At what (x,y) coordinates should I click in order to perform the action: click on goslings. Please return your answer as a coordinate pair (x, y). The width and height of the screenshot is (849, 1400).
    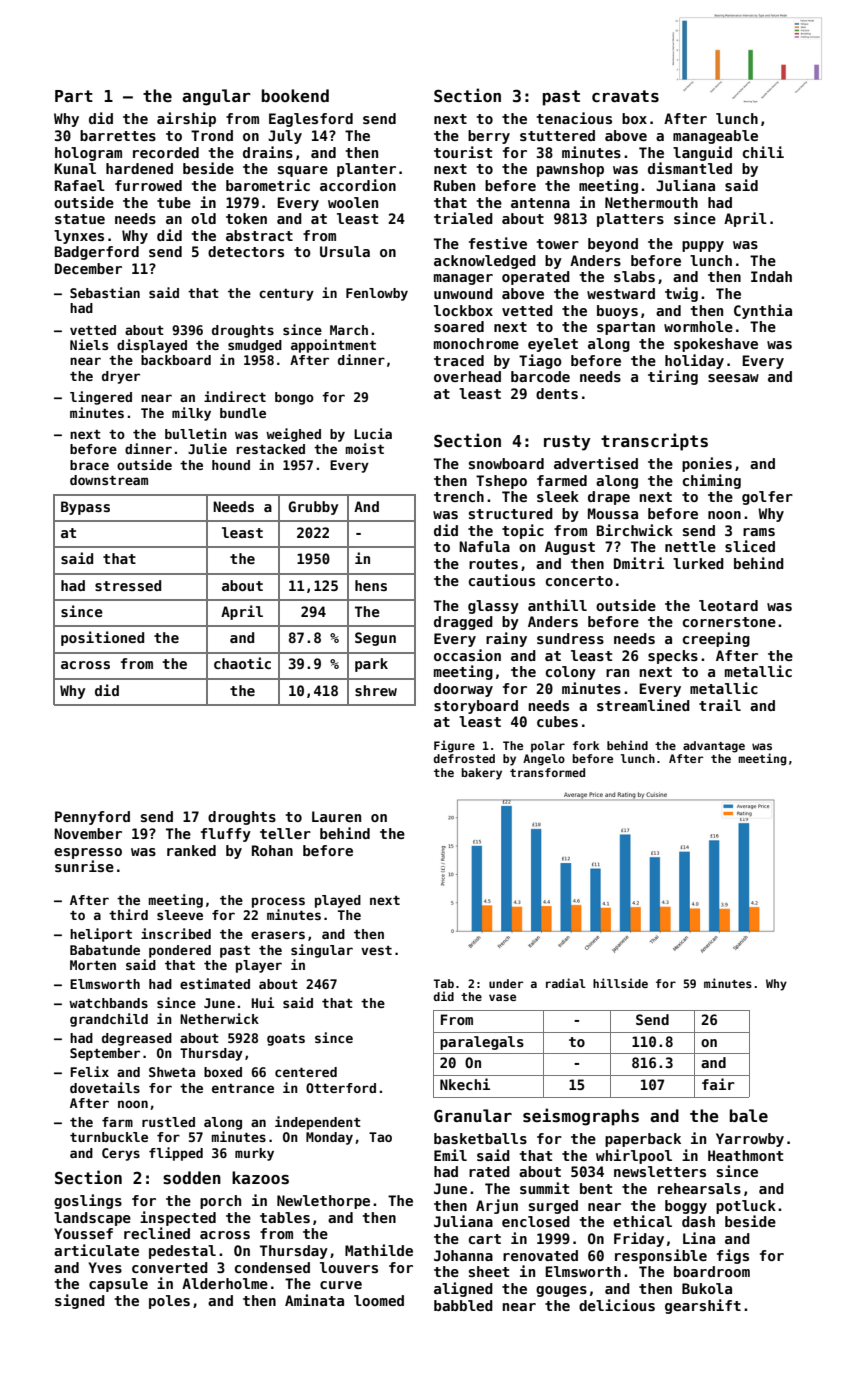
    Looking at the image, I should click on (88, 1201).
